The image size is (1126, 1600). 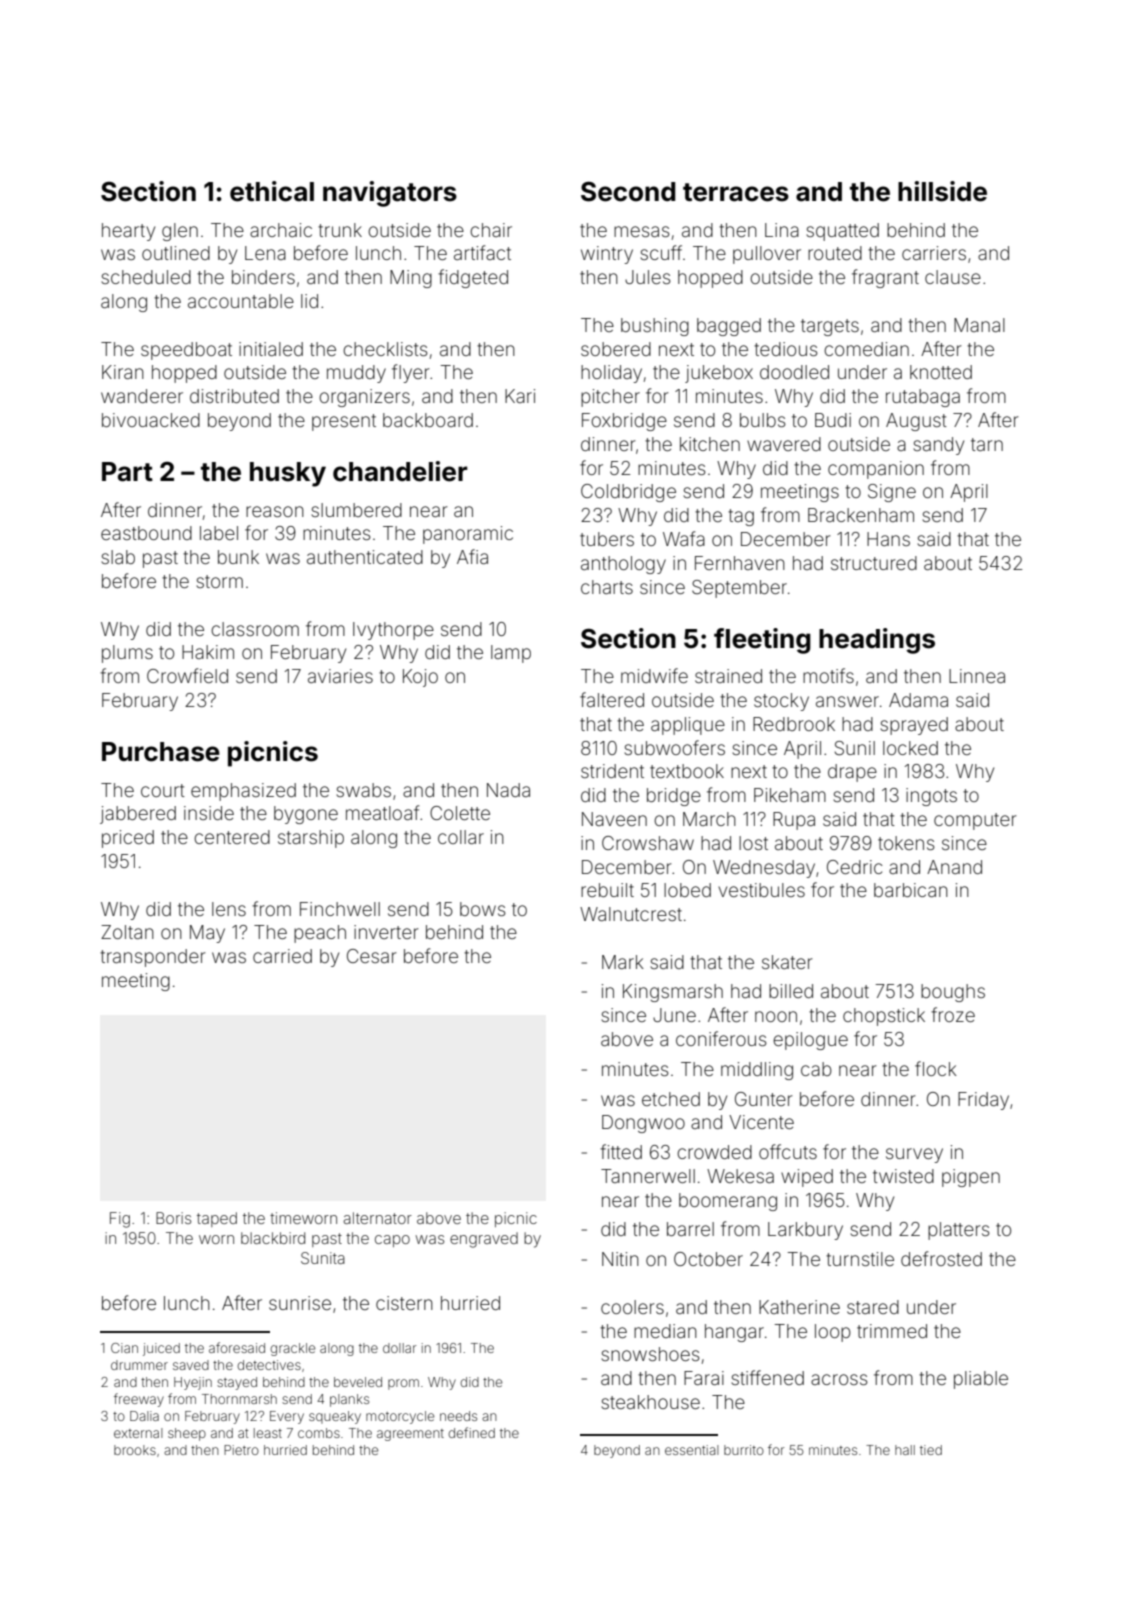 What do you see at coordinates (942, 191) in the image?
I see `hillside` at bounding box center [942, 191].
